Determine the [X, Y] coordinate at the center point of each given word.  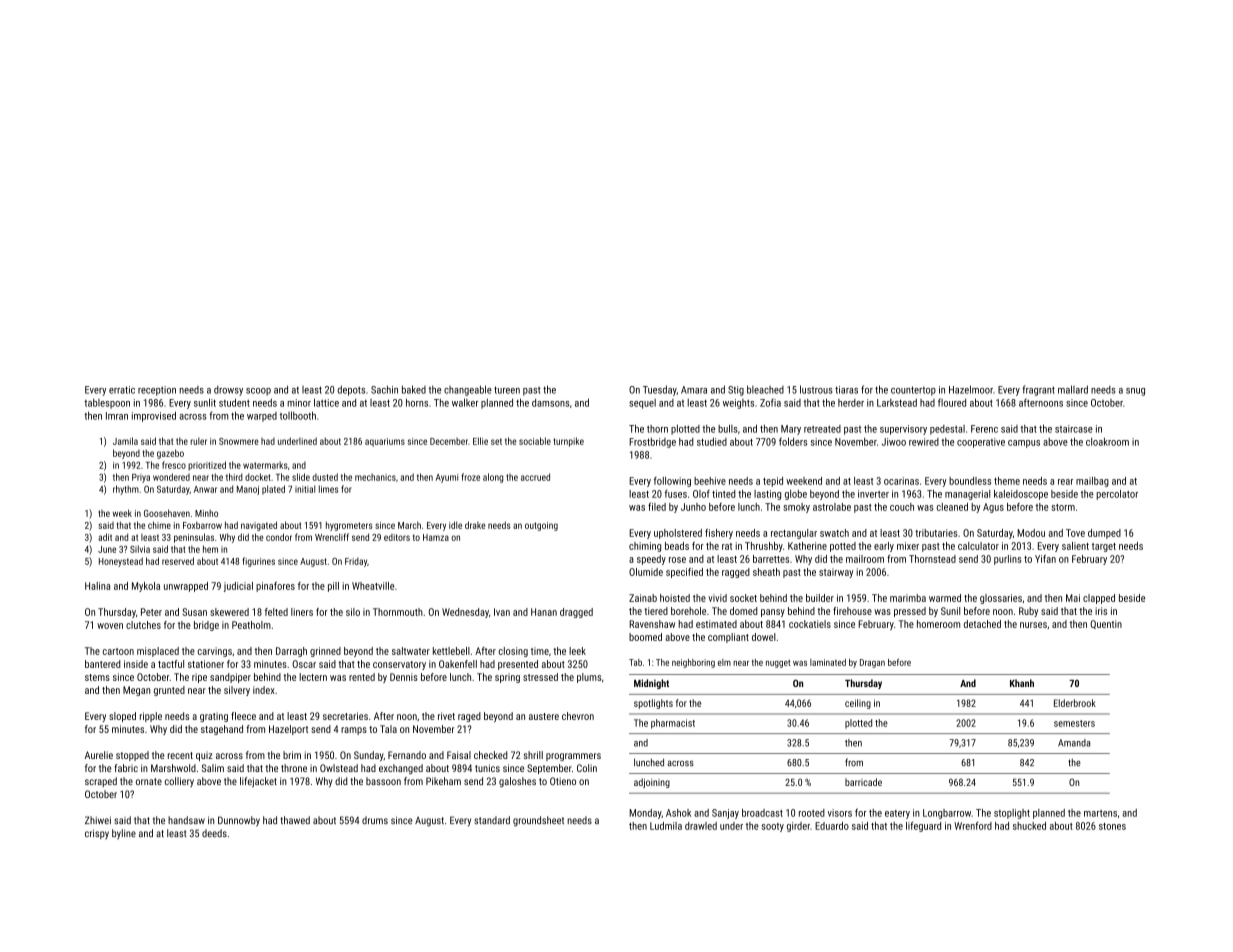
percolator [1117, 495]
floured [952, 402]
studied [712, 442]
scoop [258, 392]
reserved [178, 561]
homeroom [938, 624]
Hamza [436, 537]
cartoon [118, 651]
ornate [149, 781]
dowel [764, 637]
